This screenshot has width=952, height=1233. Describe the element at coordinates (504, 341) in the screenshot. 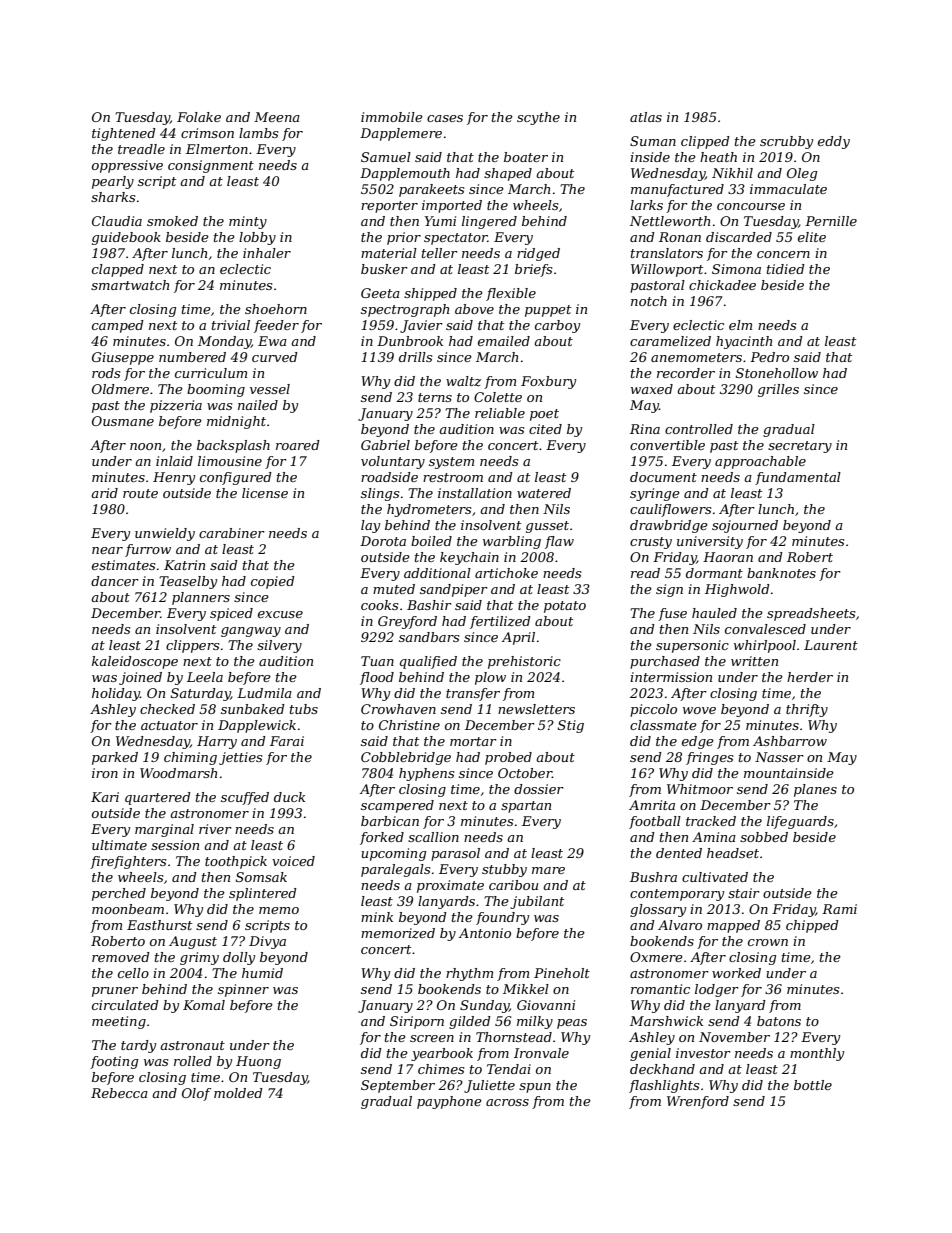

I see `emailed` at that location.
